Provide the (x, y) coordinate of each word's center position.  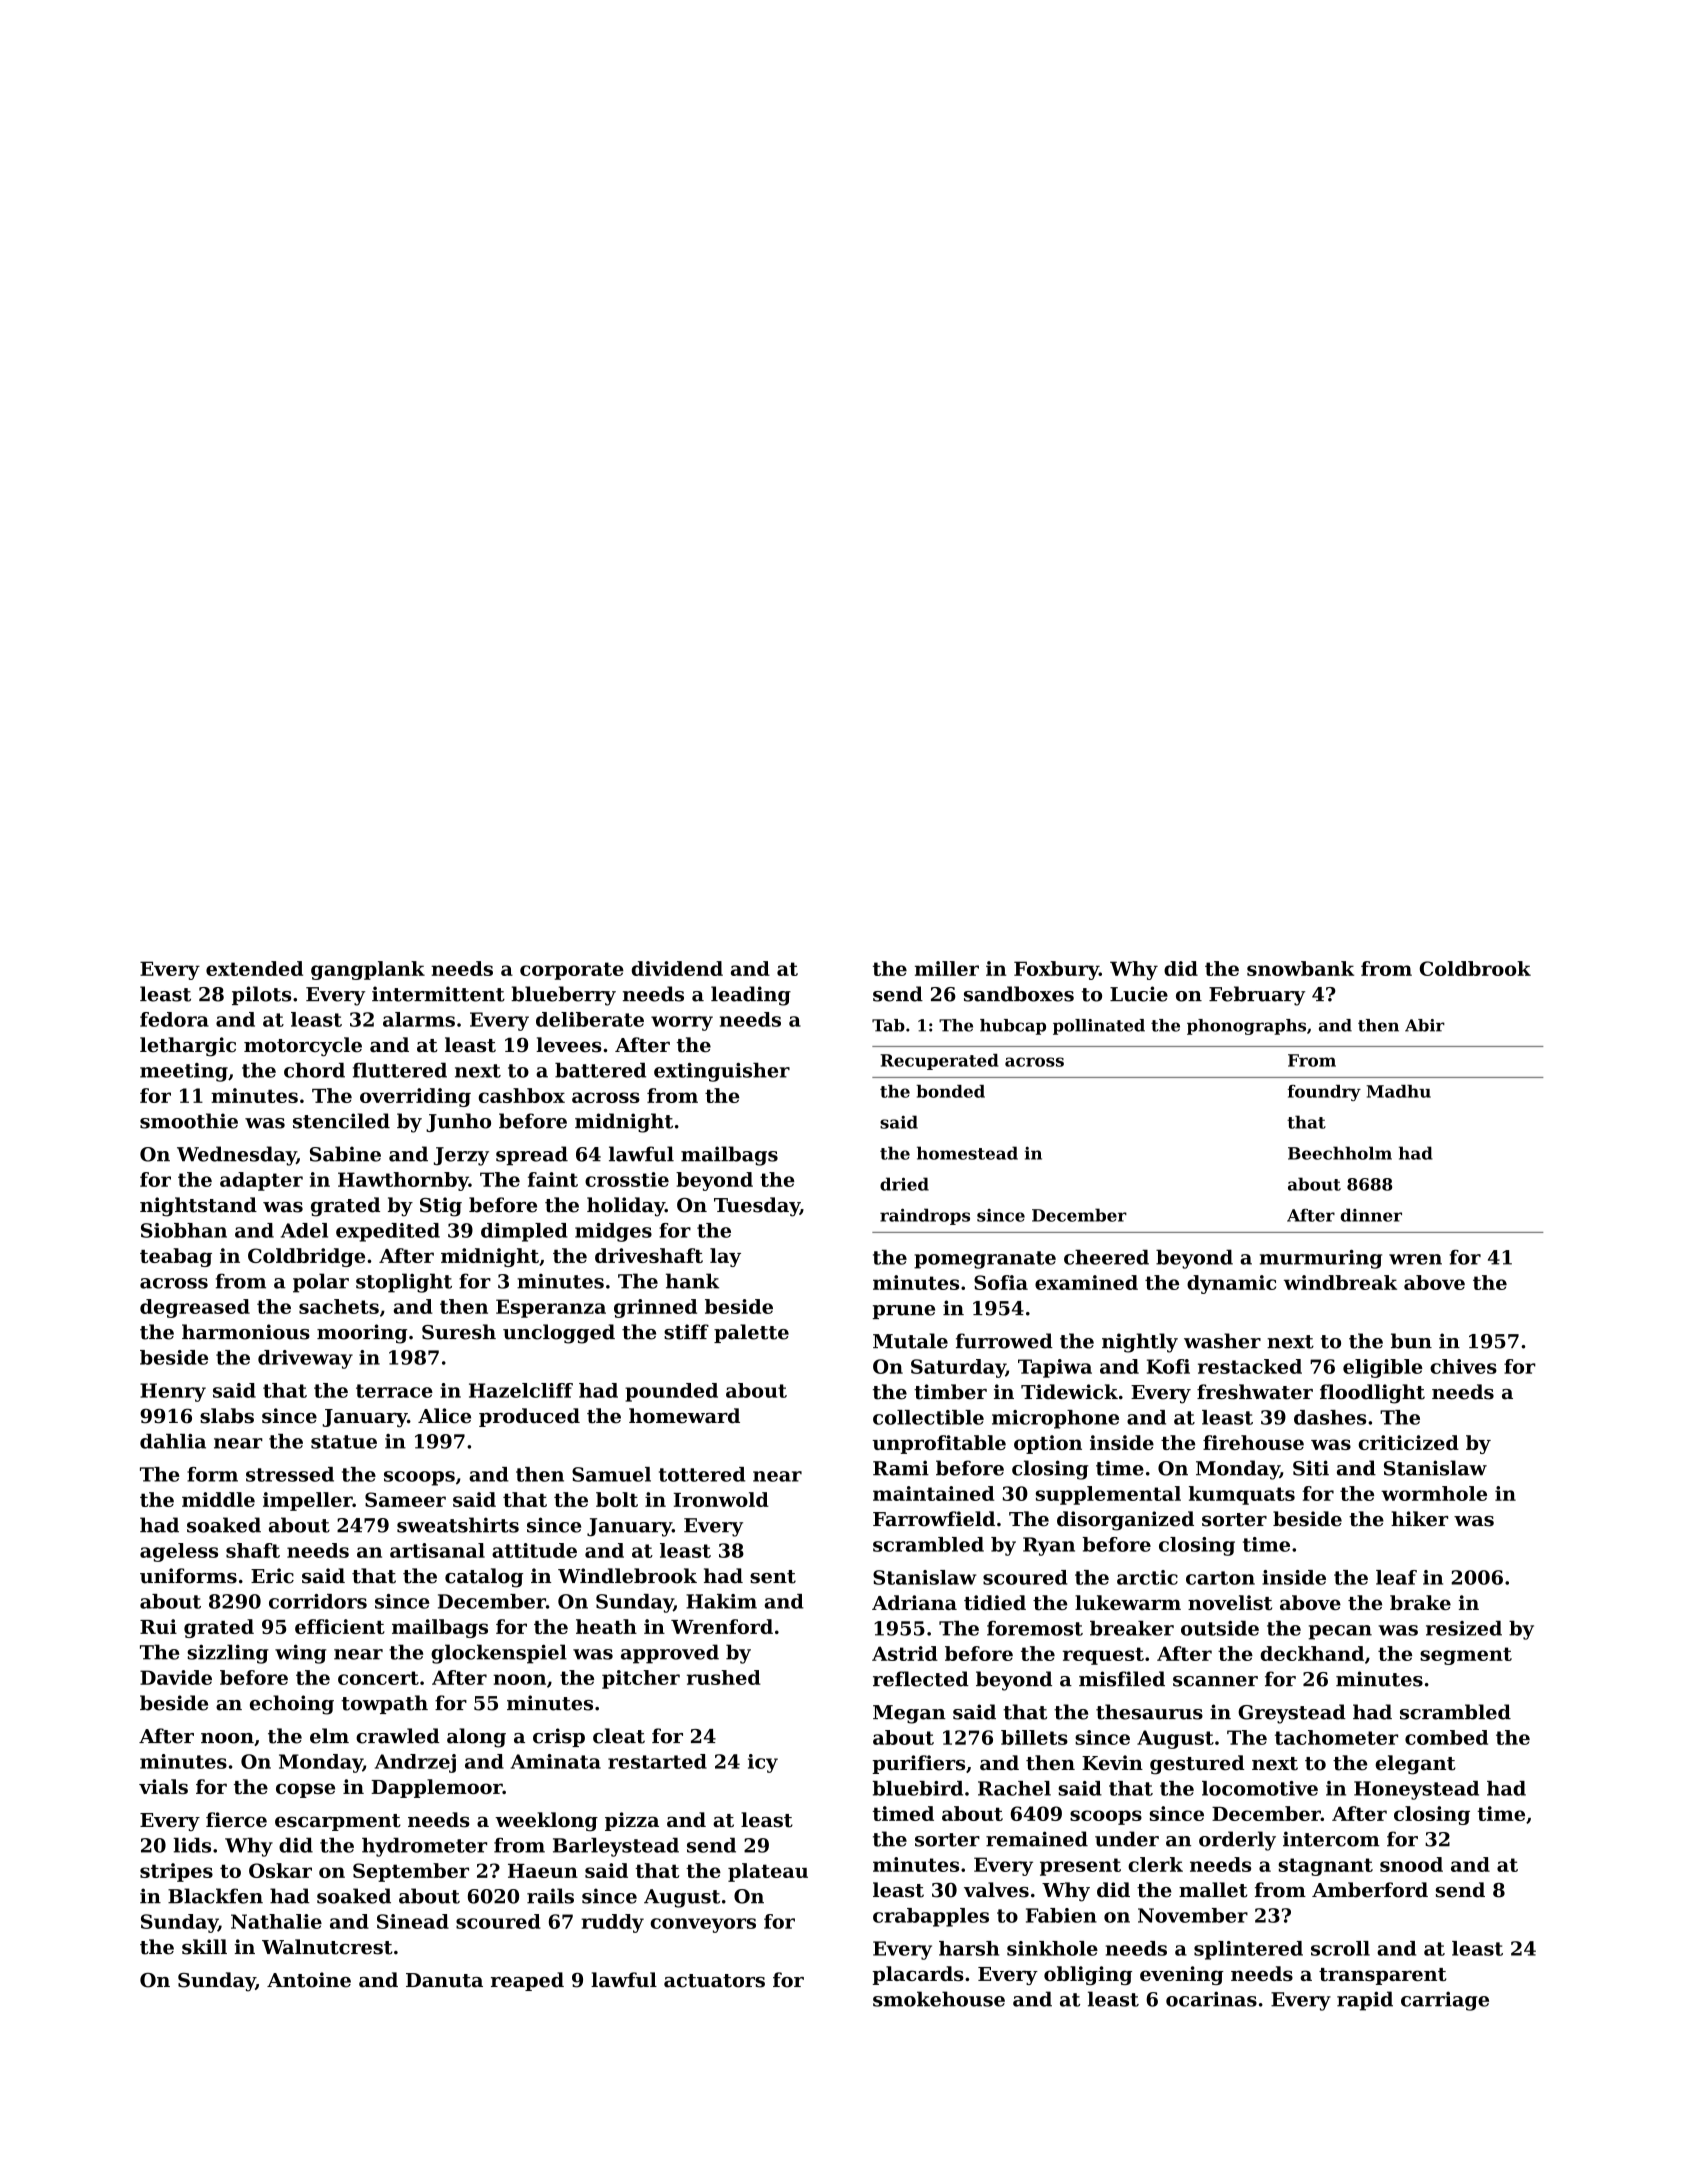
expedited (388, 1232)
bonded (950, 1091)
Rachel (1014, 1788)
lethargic (188, 1047)
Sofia (1001, 1282)
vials (163, 1786)
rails (550, 1896)
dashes (1330, 1417)
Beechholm (1340, 1153)
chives (1463, 1366)
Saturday (958, 1368)
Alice (444, 1416)
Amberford (1370, 1890)
